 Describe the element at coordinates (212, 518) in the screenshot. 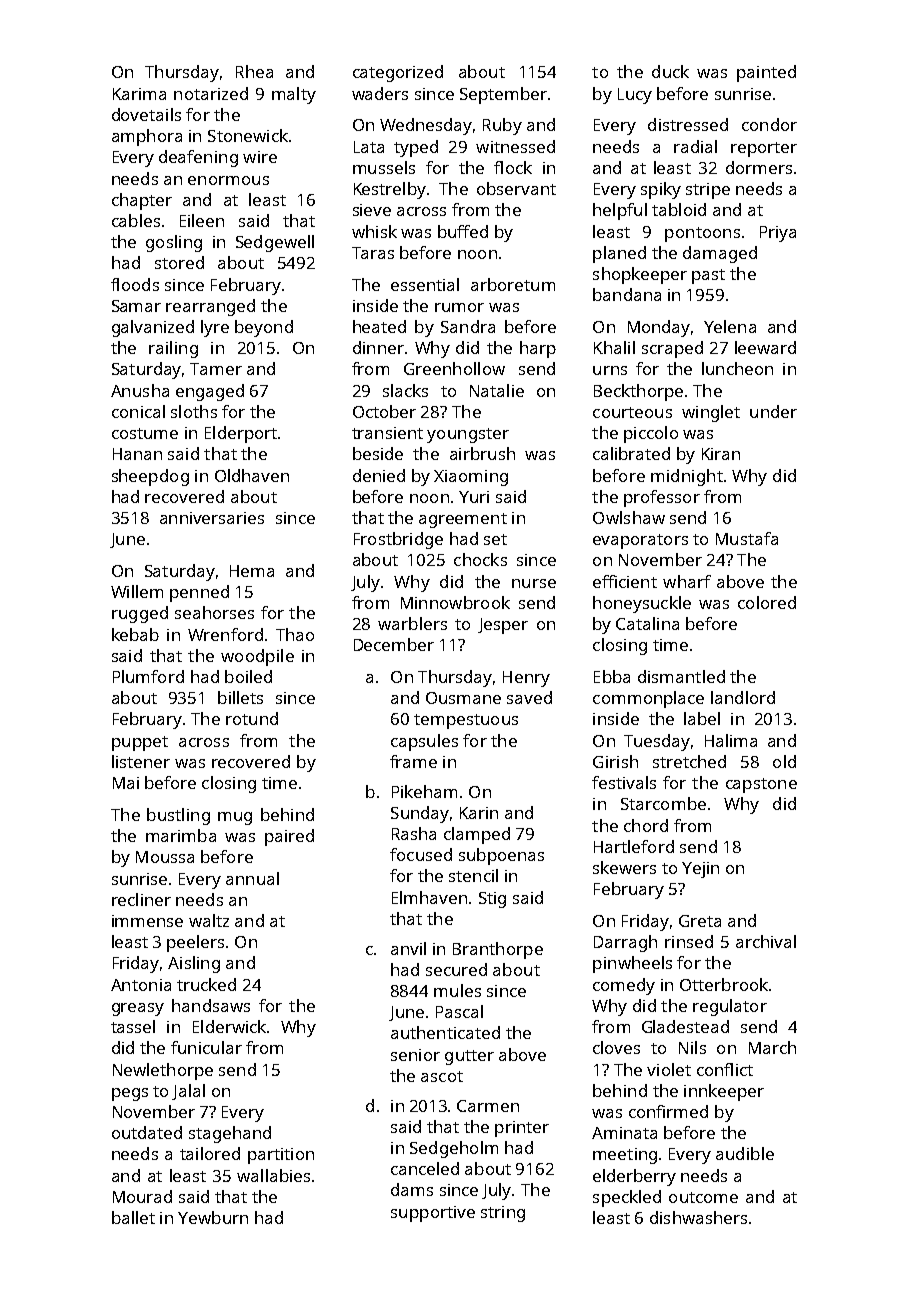

I see `anniversaries` at that location.
